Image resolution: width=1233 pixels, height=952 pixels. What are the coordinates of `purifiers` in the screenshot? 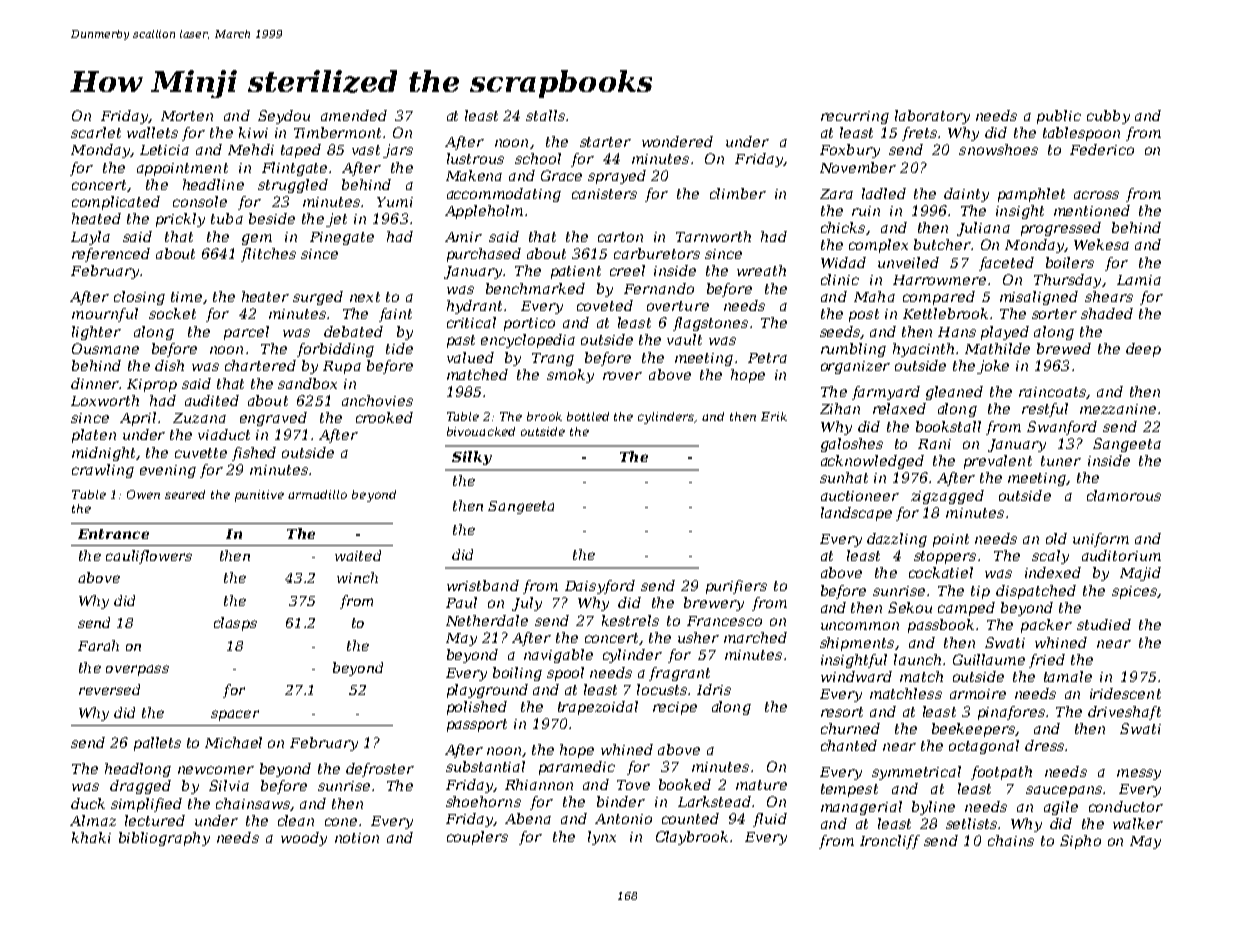 It's located at (736, 587).
